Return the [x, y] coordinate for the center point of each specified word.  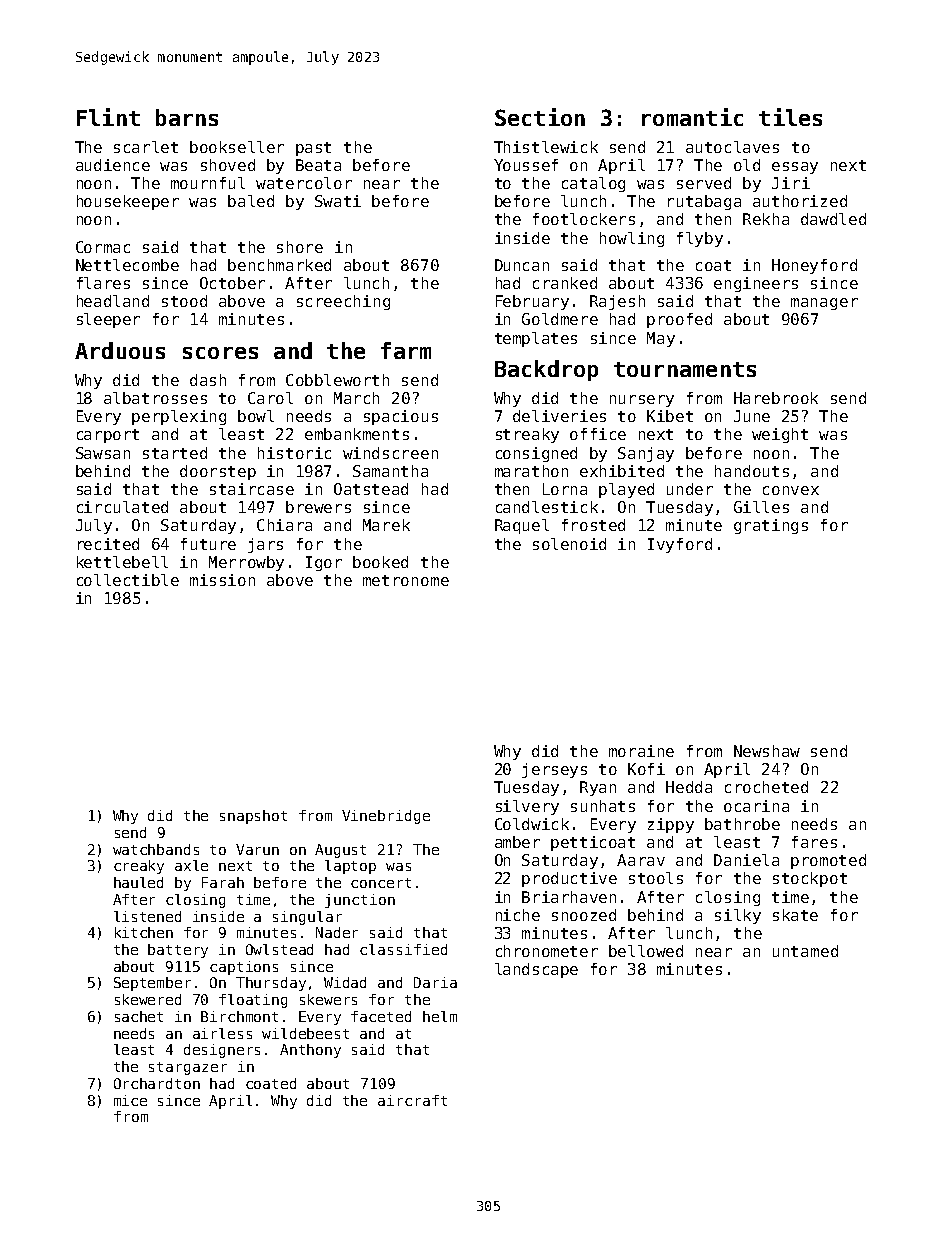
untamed [805, 951]
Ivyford [680, 545]
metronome [406, 580]
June [752, 416]
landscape [536, 970]
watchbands [156, 849]
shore [300, 247]
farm [406, 350]
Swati [338, 201]
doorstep [218, 472]
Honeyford [814, 266]
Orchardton [157, 1083]
